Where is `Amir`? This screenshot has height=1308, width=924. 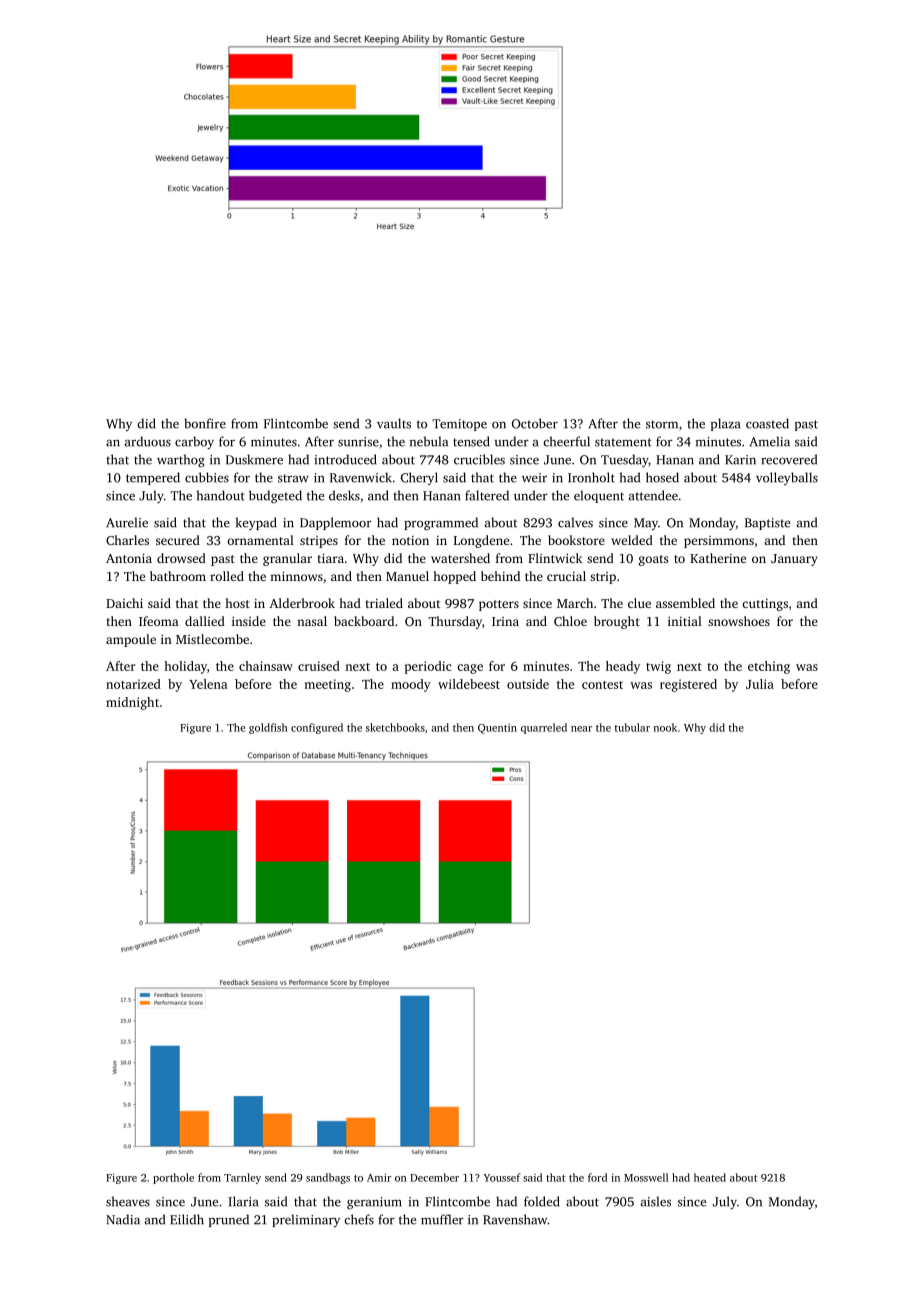
Amir is located at coordinates (379, 1177).
